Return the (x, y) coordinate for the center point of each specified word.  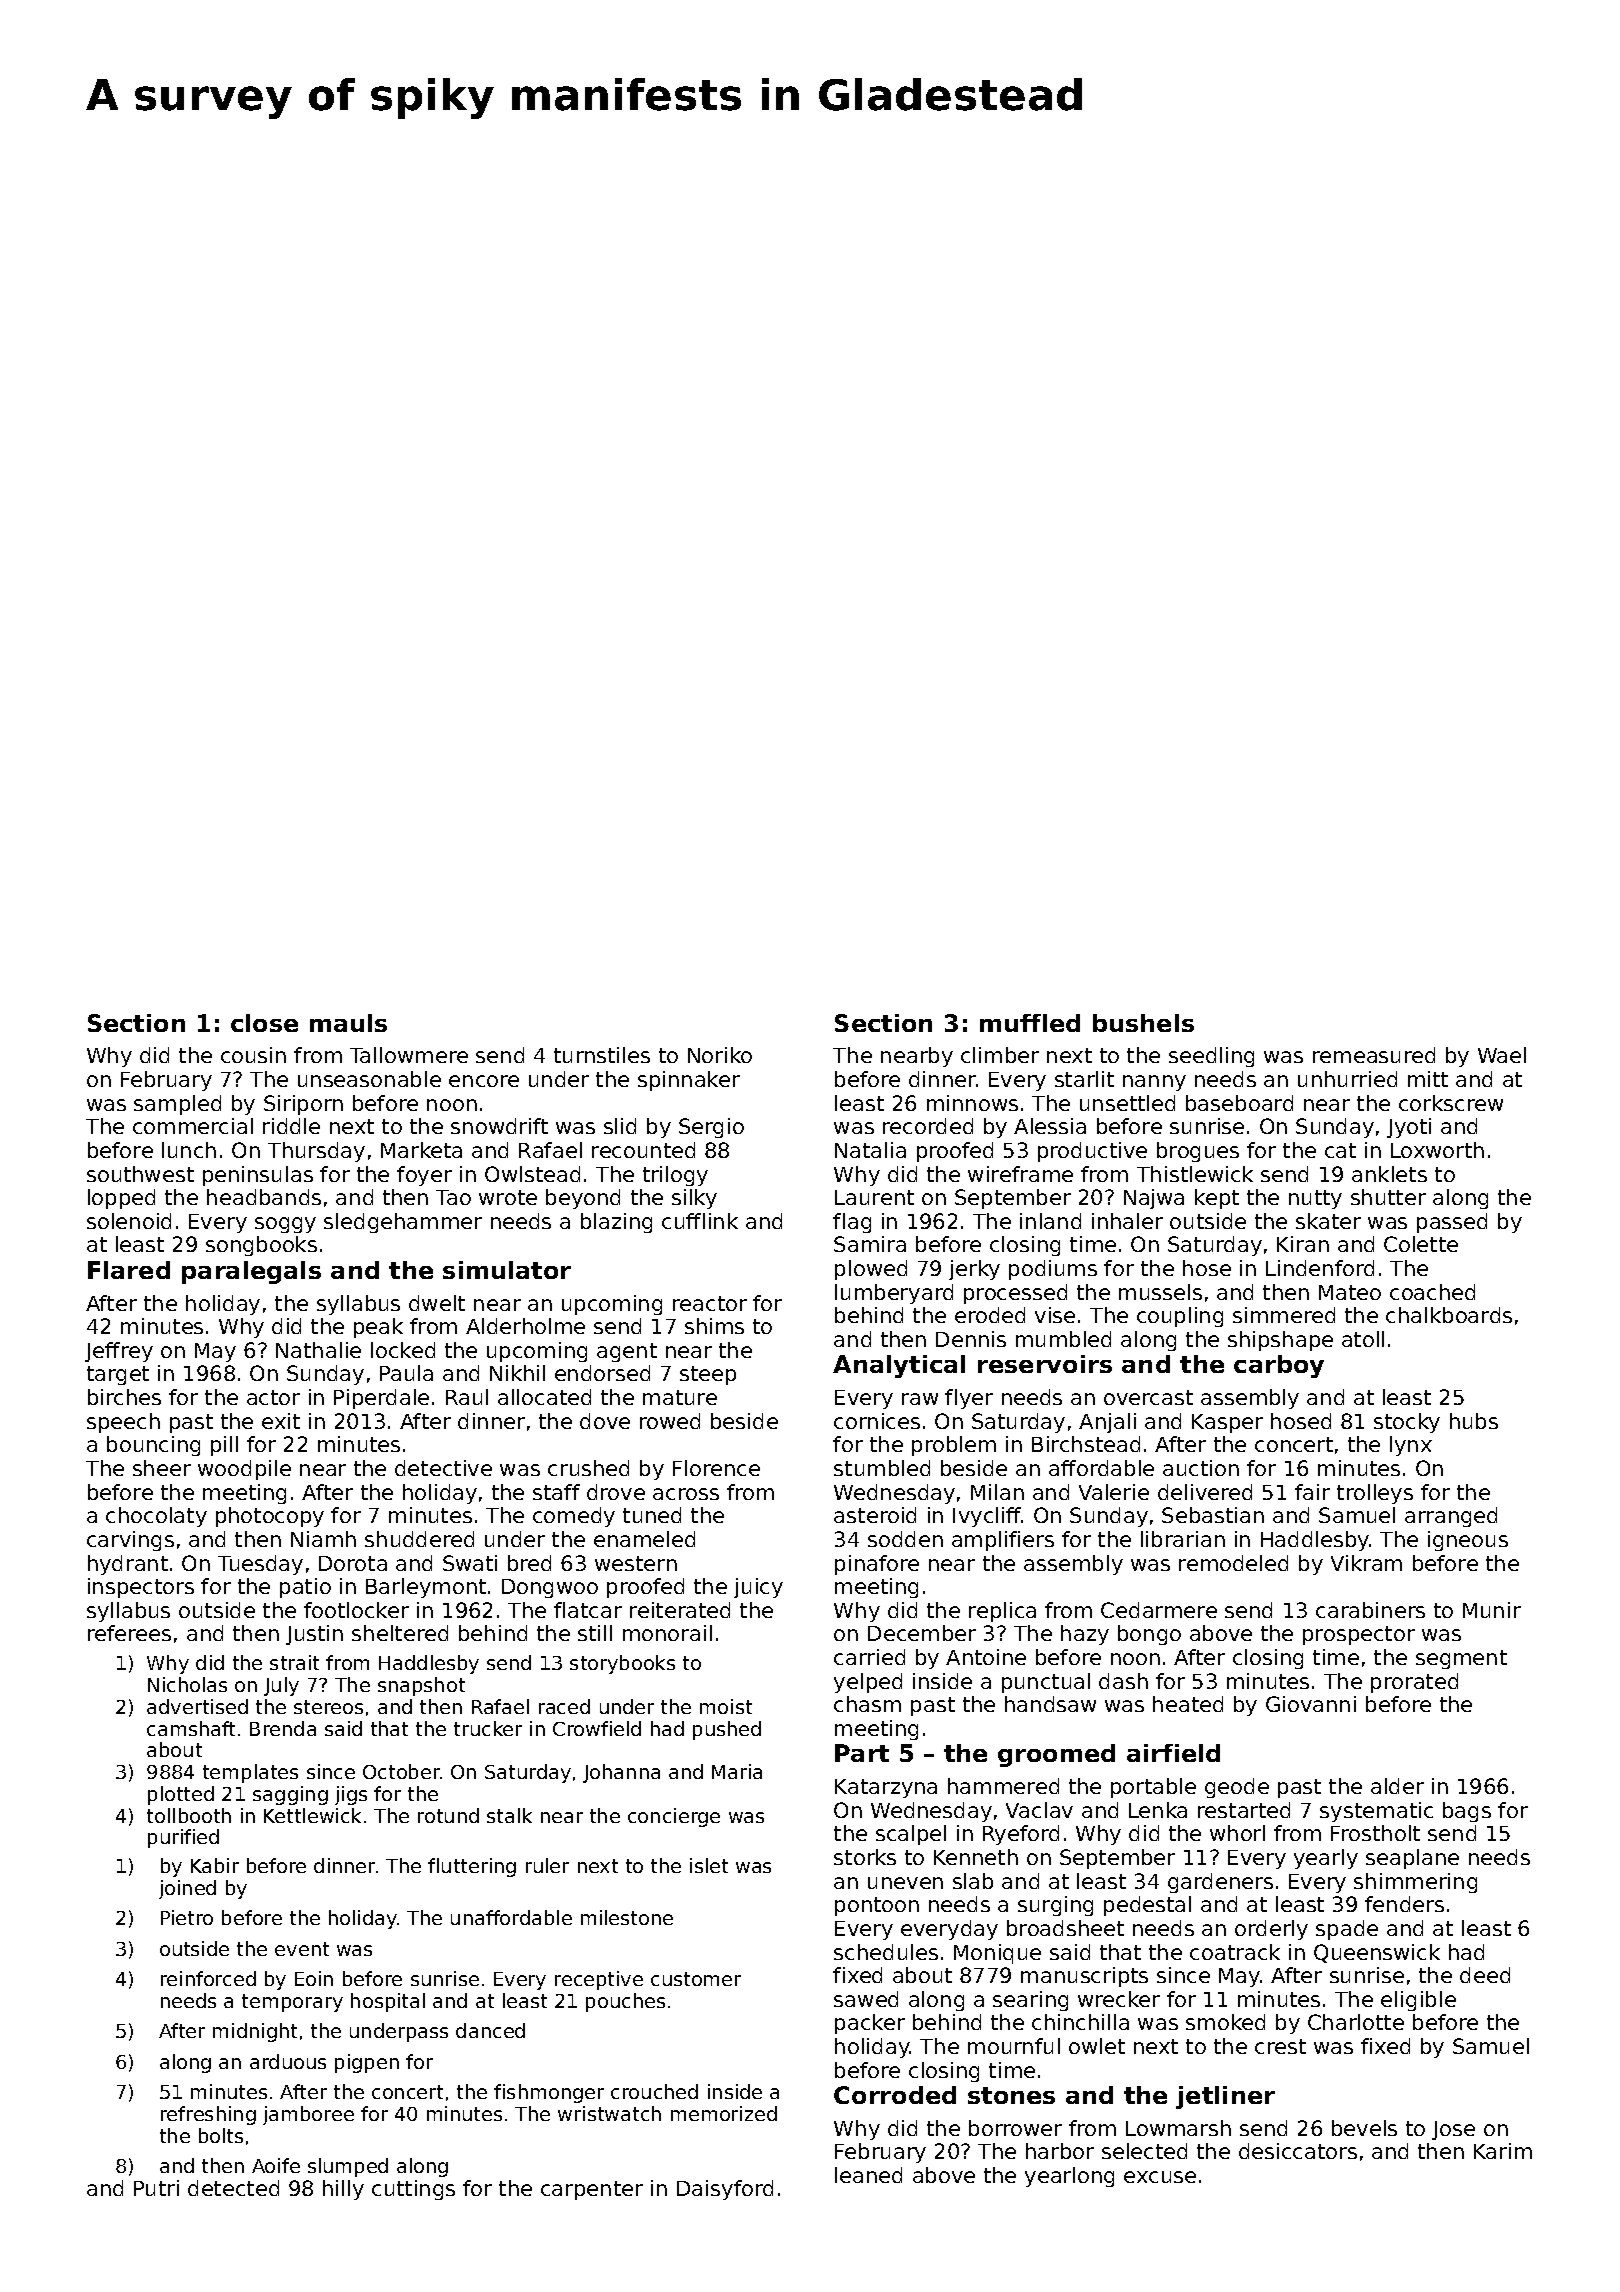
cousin (253, 1055)
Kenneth (976, 1857)
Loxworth (1437, 1150)
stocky (1407, 1423)
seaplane (1412, 1859)
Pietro (187, 1917)
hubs (1474, 1421)
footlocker (356, 1610)
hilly (343, 2190)
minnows (972, 1103)
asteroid (875, 1515)
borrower (1015, 2128)
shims (714, 1326)
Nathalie (318, 1350)
